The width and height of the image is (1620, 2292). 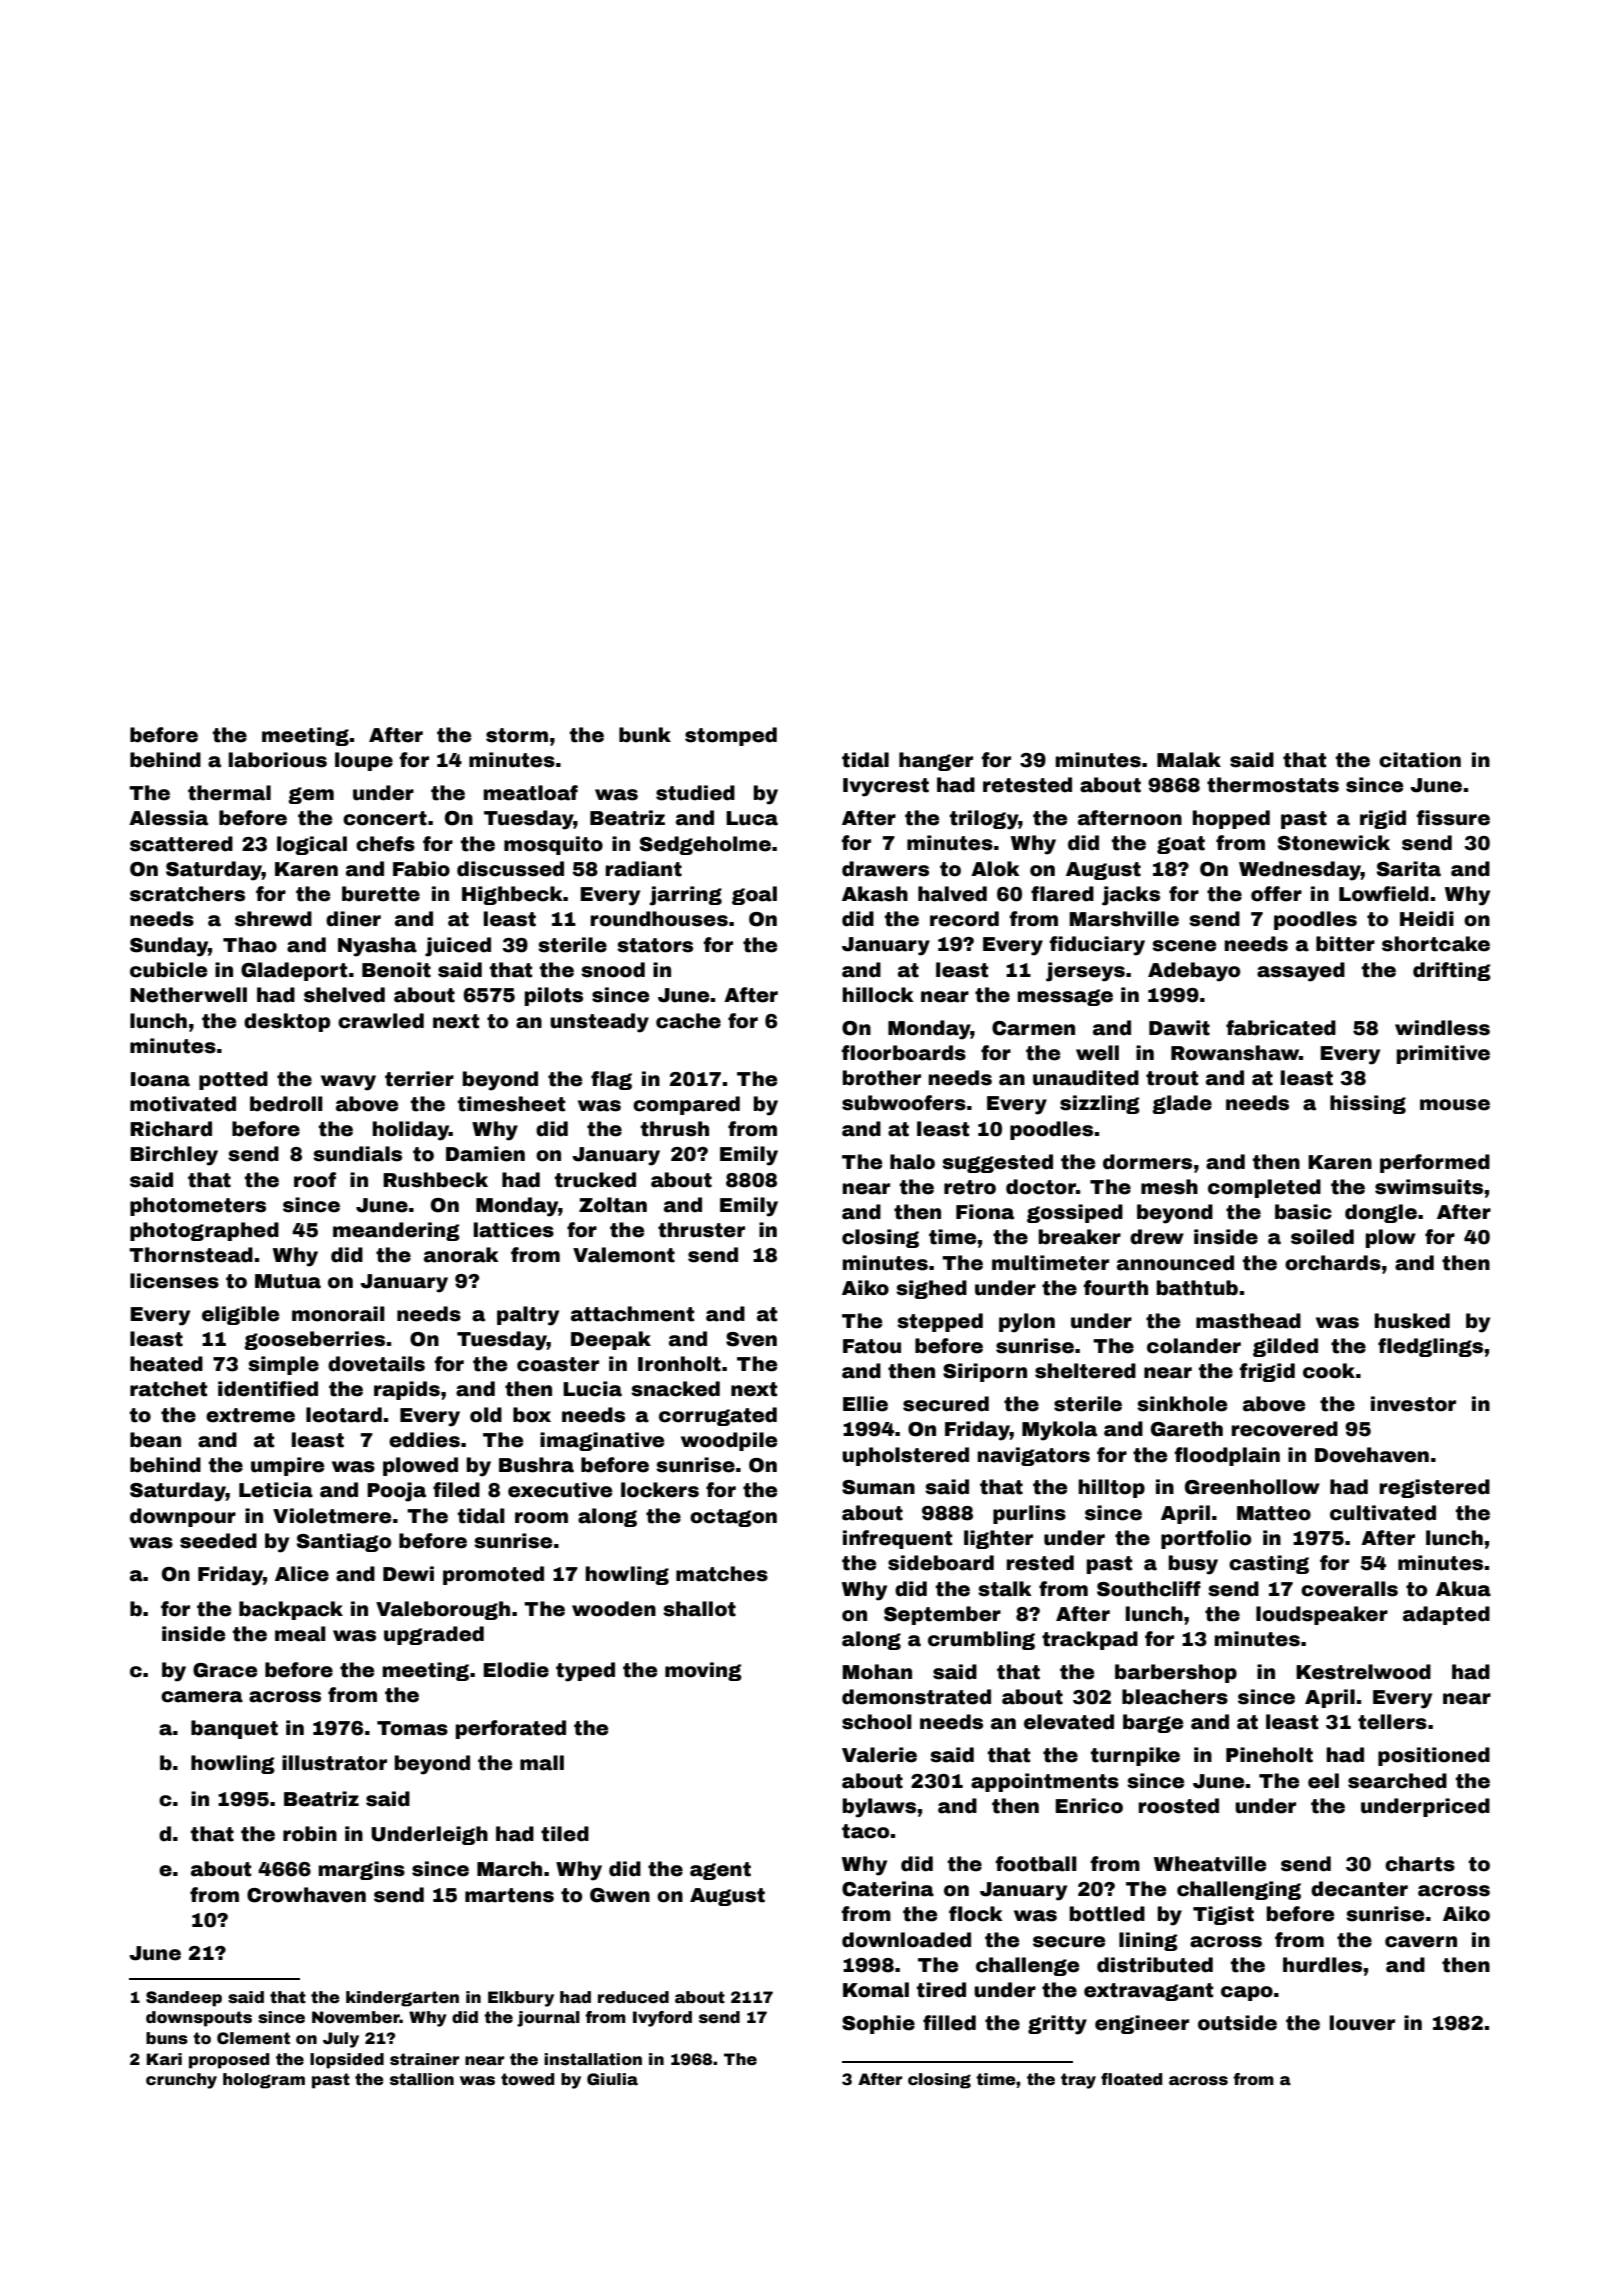 What do you see at coordinates (1301, 972) in the image?
I see `assayed` at bounding box center [1301, 972].
